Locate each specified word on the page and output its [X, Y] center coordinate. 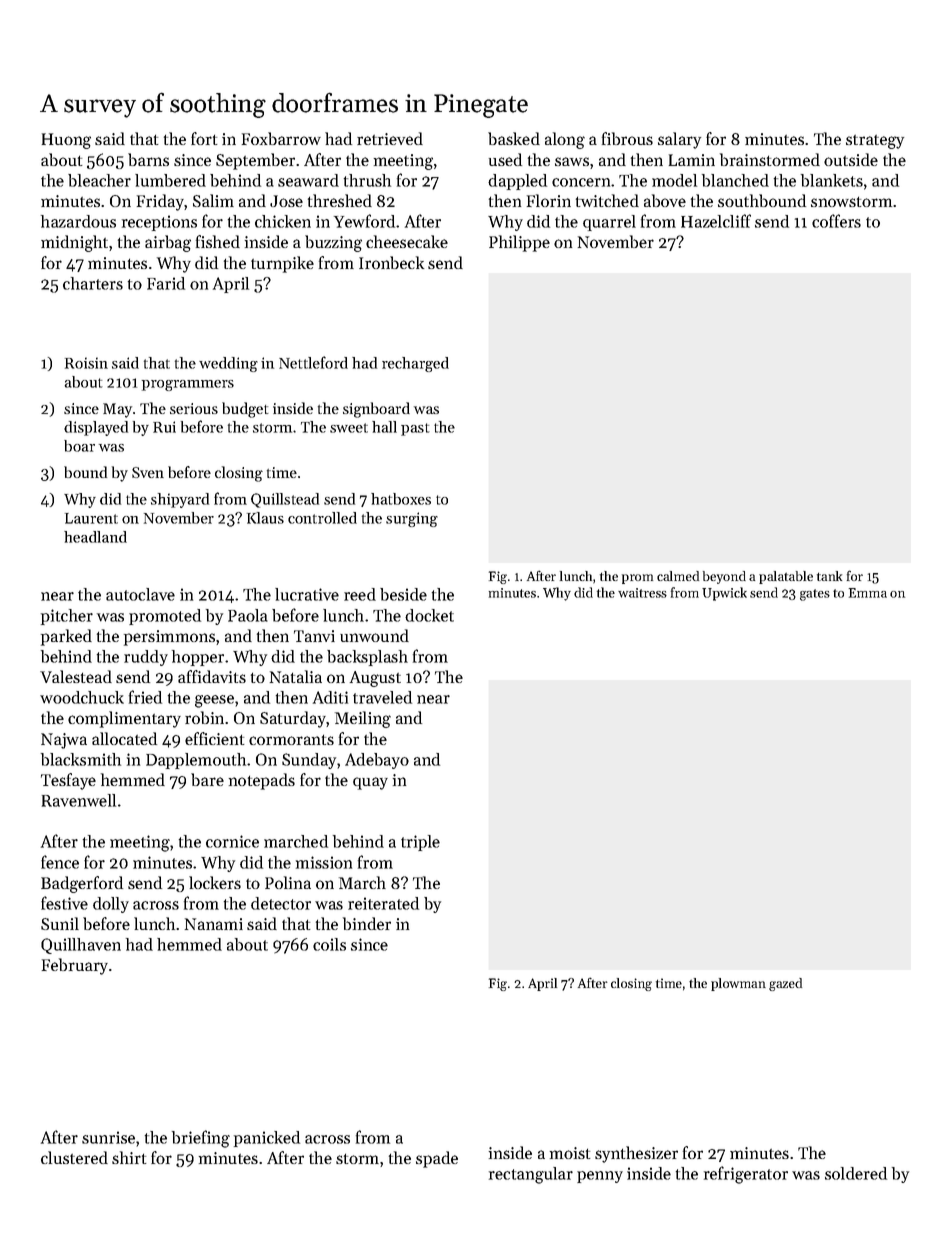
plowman [738, 984]
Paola [248, 615]
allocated [124, 738]
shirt [129, 1157]
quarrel [609, 223]
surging [412, 519]
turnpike [282, 264]
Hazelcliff [716, 221]
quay [370, 783]
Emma [868, 593]
